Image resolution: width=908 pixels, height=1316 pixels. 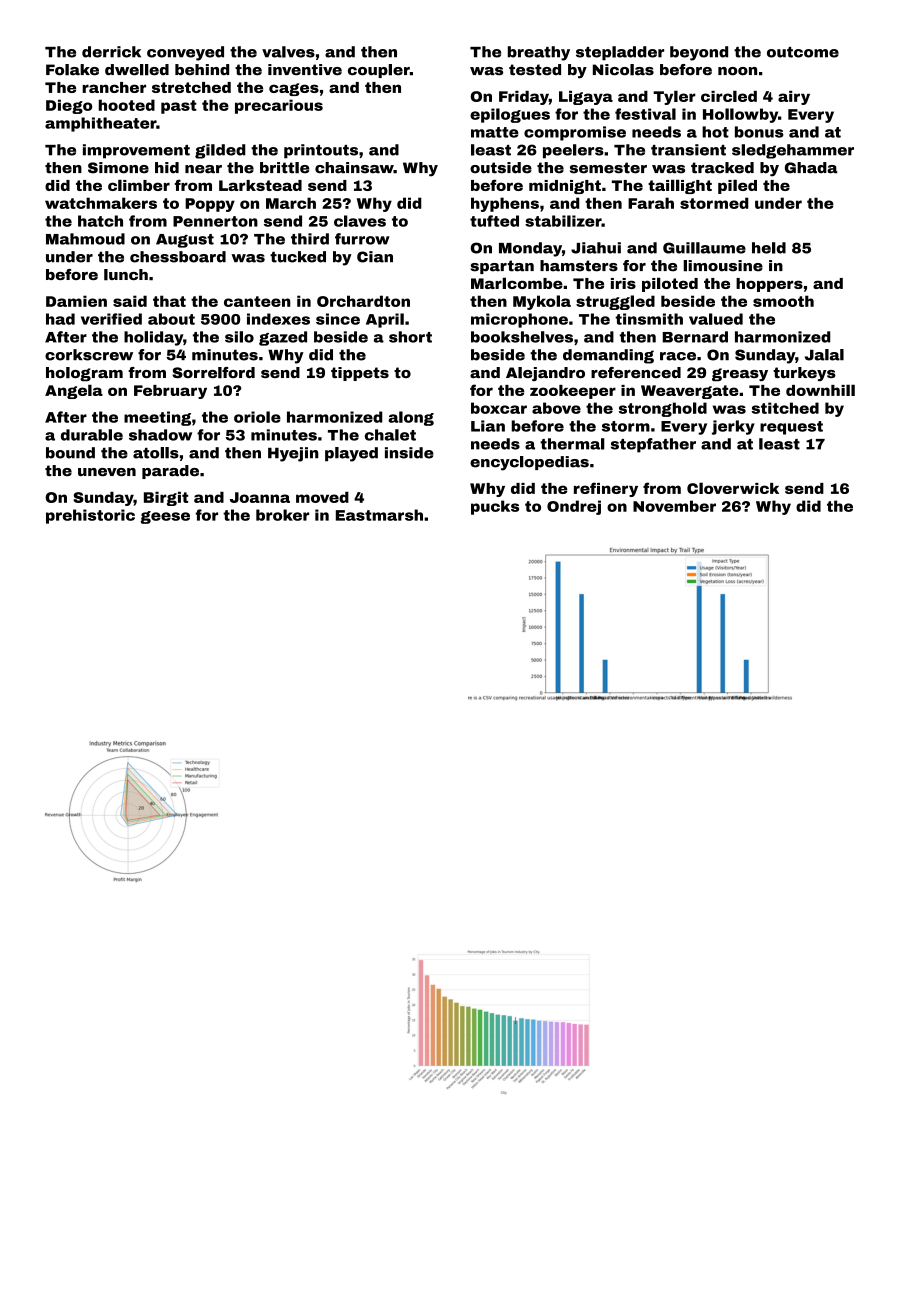 What do you see at coordinates (100, 221) in the page?
I see `hatch` at bounding box center [100, 221].
